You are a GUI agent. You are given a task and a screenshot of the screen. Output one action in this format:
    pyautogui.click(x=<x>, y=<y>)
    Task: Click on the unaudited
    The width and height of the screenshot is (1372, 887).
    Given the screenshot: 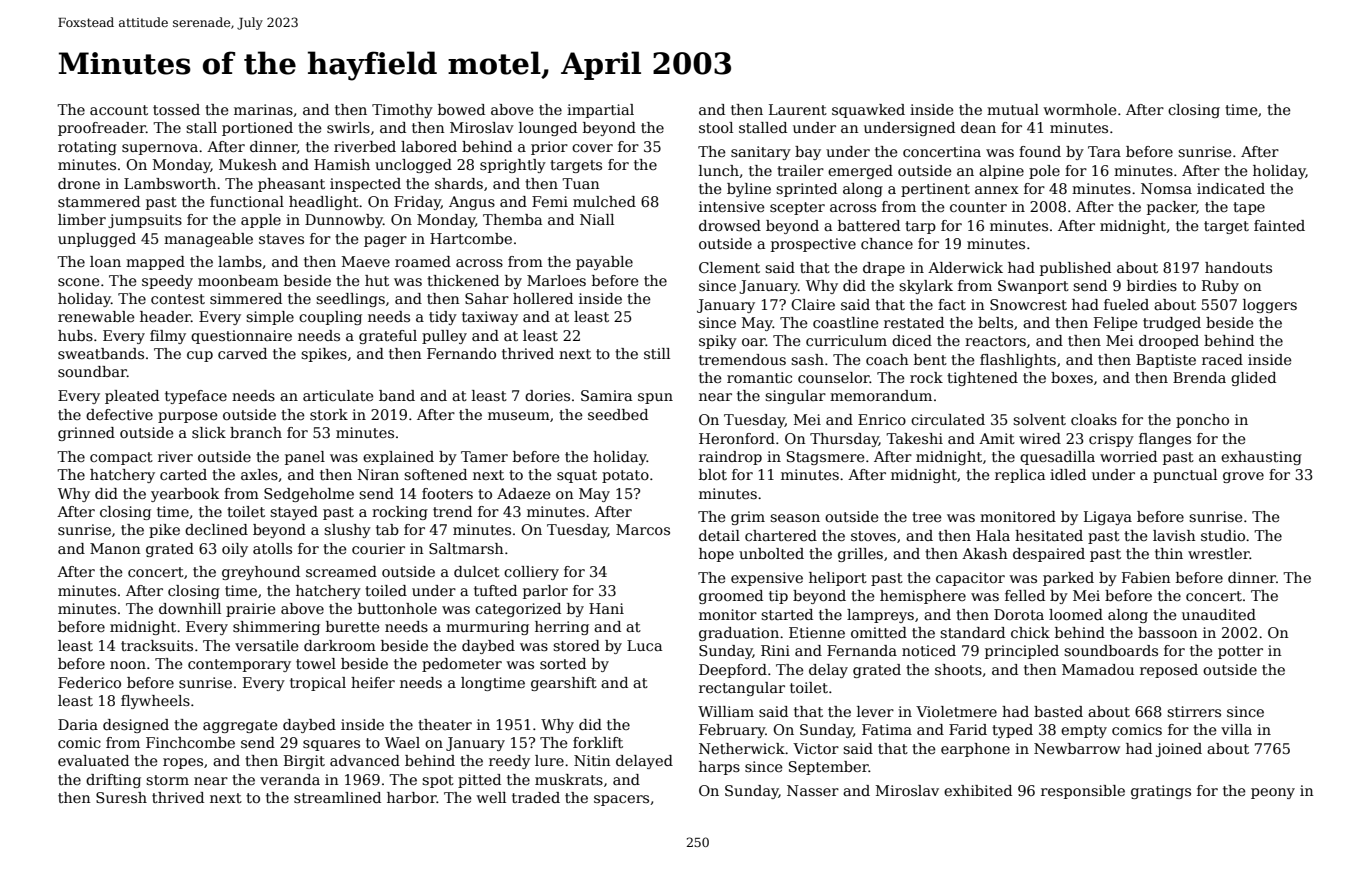 What is the action you would take?
    pyautogui.click(x=1219, y=614)
